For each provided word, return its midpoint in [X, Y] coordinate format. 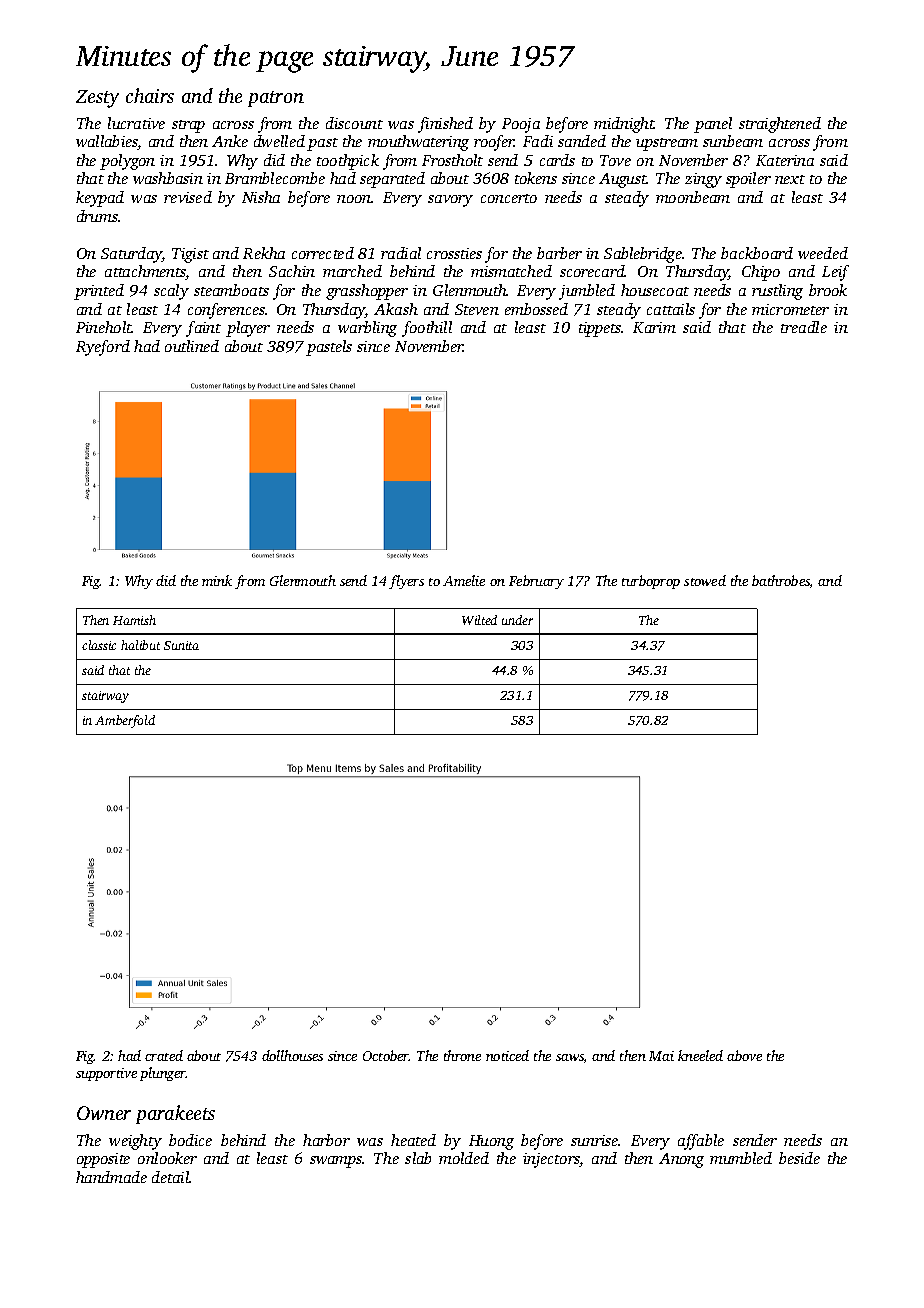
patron [276, 99]
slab [418, 1158]
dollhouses [292, 1055]
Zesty [97, 99]
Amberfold [125, 721]
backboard [757, 253]
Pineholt [104, 327]
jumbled [587, 292]
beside [799, 1158]
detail [171, 1177]
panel [713, 125]
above [744, 1055]
